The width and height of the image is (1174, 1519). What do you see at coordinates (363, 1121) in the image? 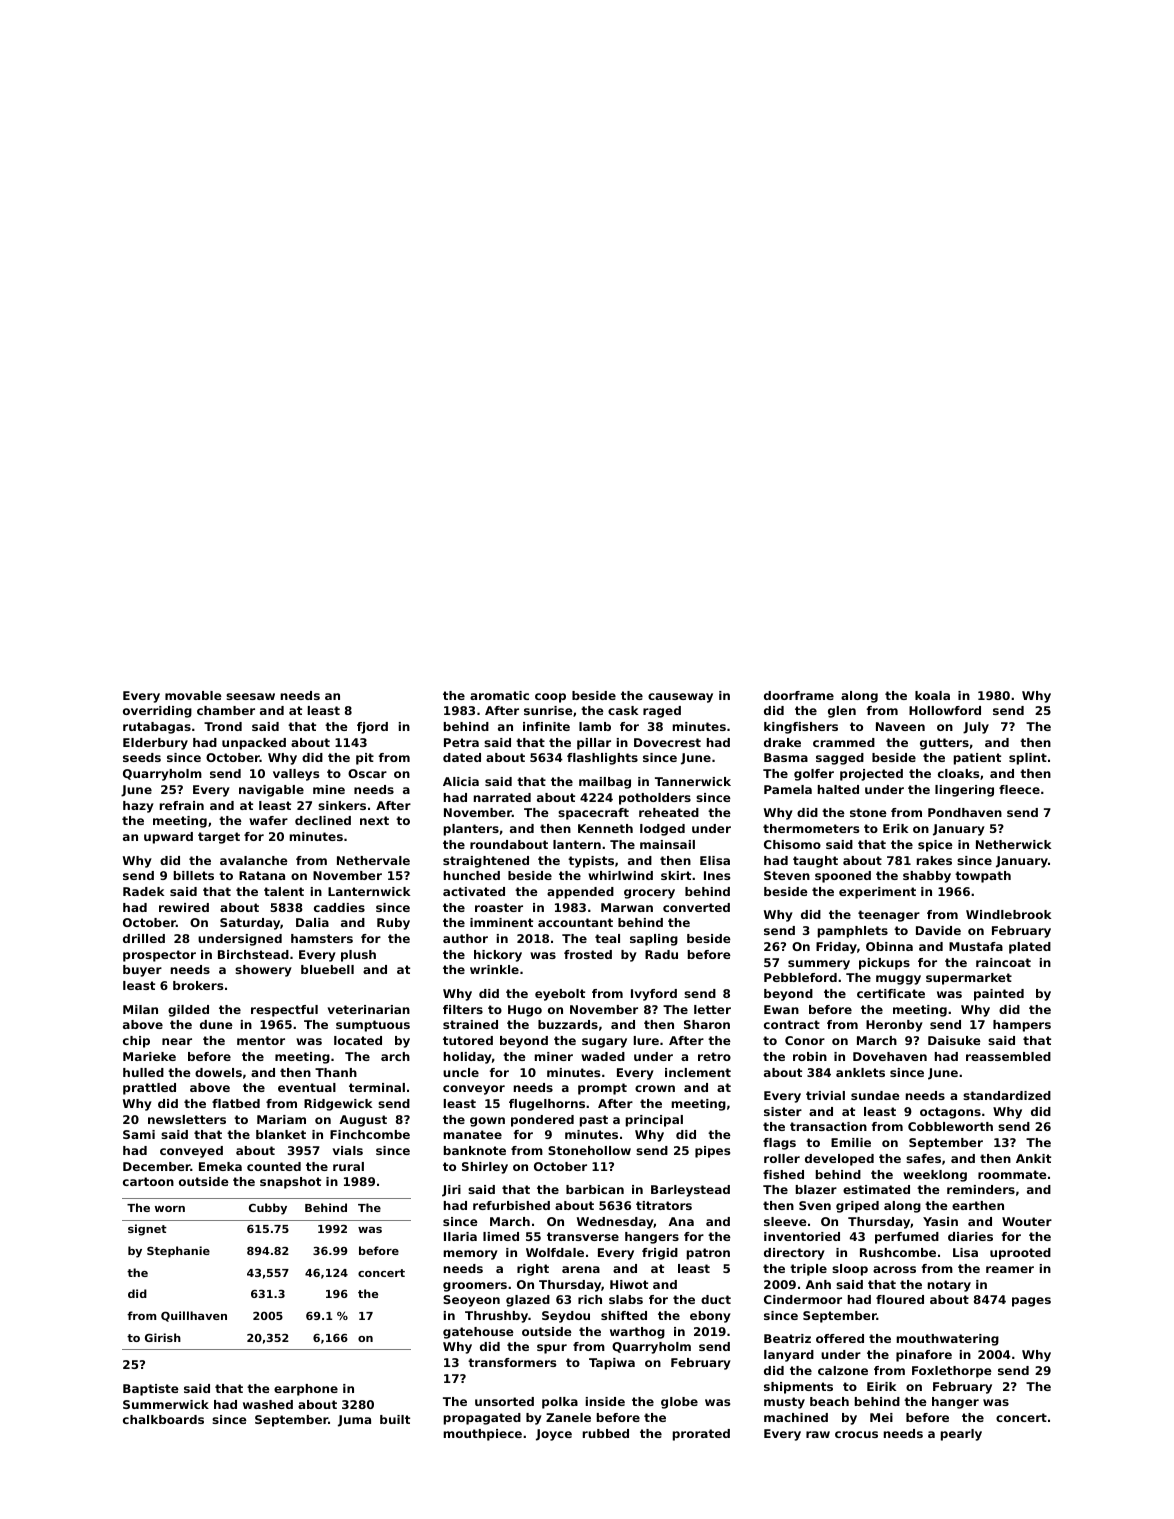
I see `August` at bounding box center [363, 1121].
